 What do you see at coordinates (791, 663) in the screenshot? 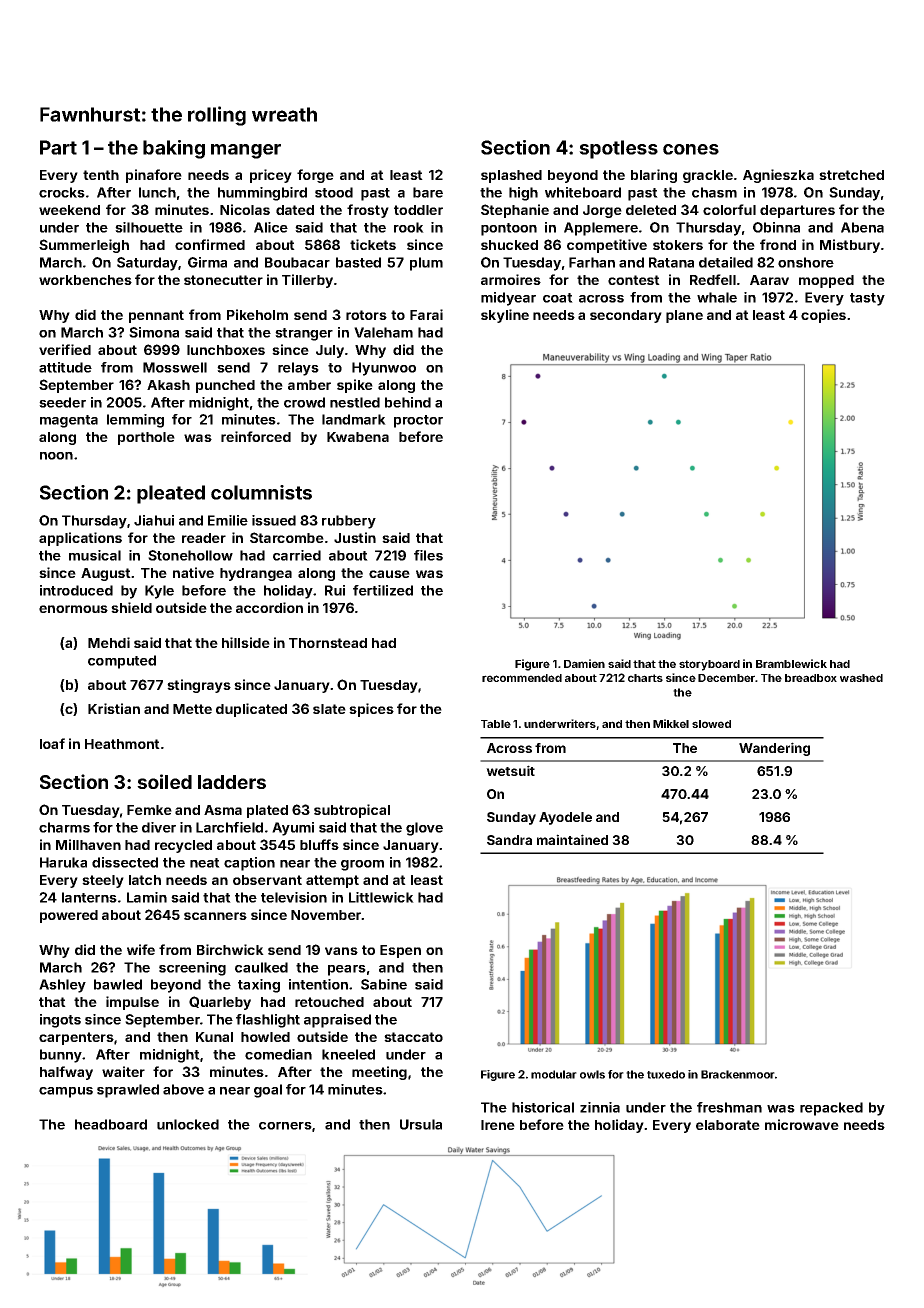
I see `Bramblewick` at bounding box center [791, 663].
